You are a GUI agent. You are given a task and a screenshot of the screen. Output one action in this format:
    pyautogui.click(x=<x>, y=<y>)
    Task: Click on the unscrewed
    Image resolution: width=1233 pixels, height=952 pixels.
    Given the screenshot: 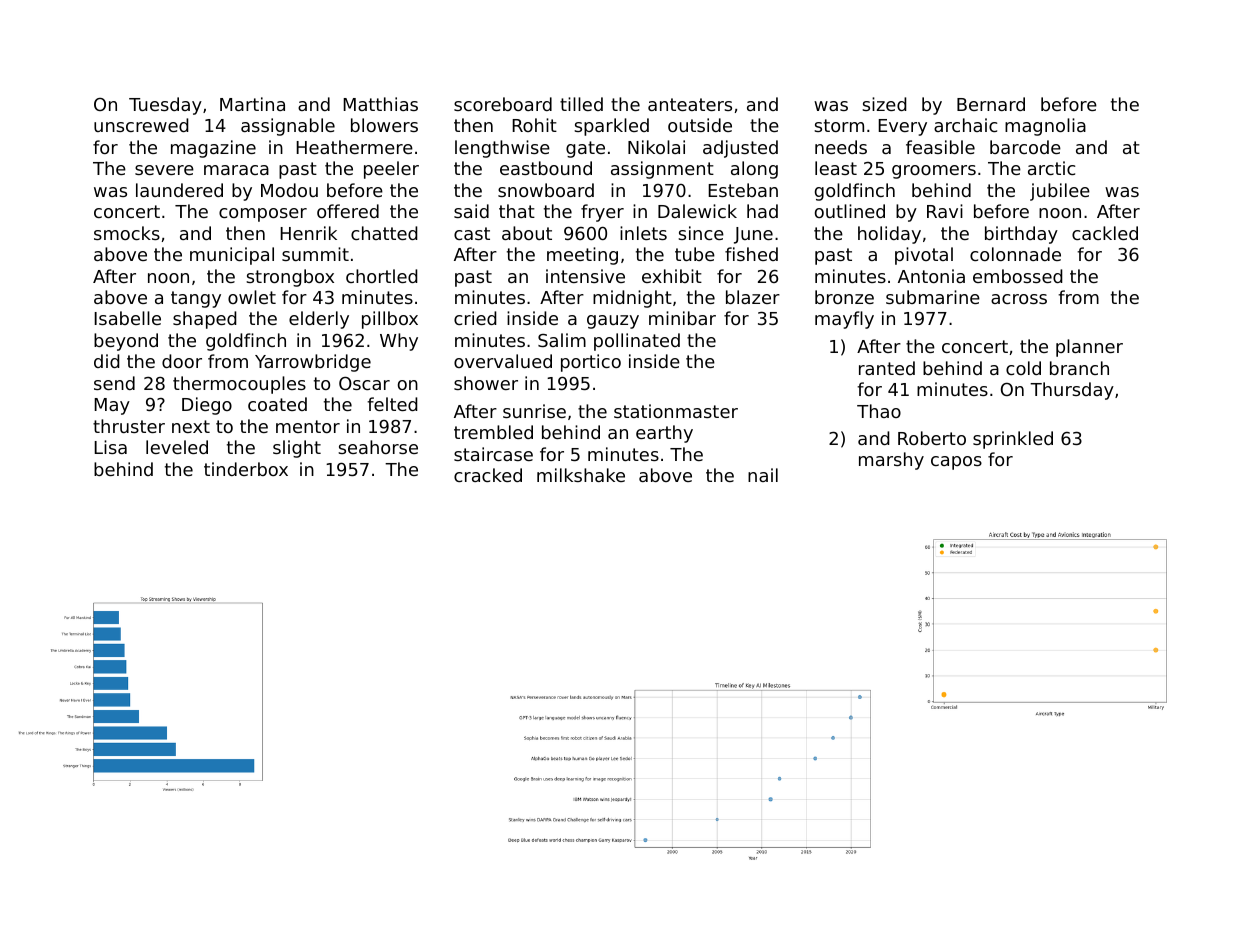 What is the action you would take?
    pyautogui.click(x=141, y=125)
